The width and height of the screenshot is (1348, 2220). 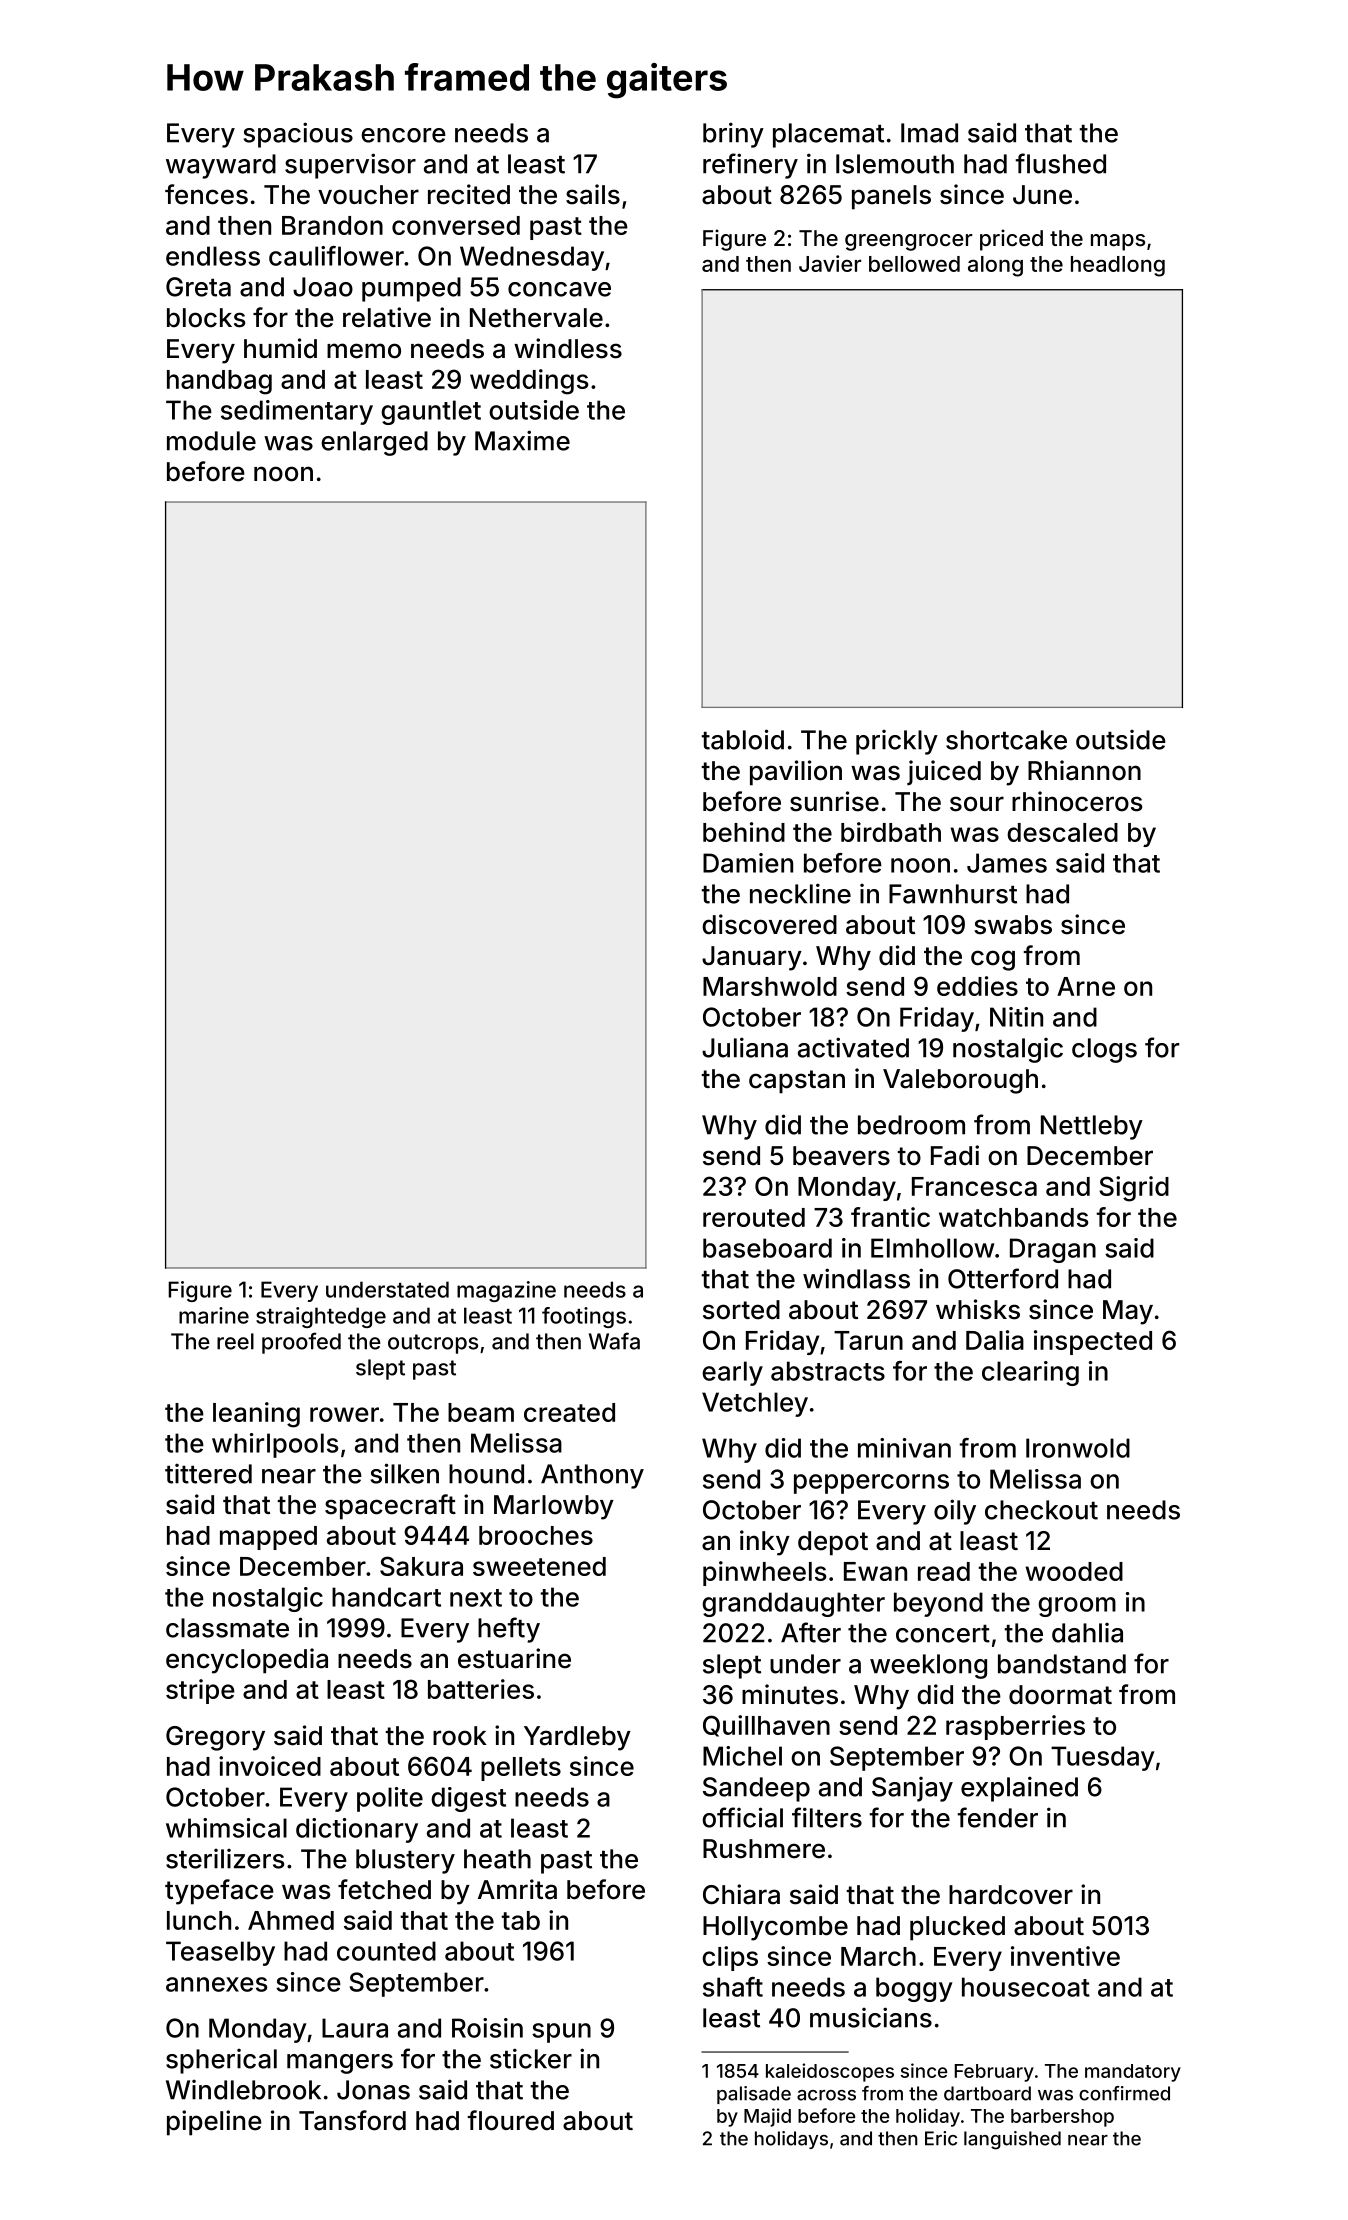 What do you see at coordinates (374, 443) in the screenshot?
I see `enlarged` at bounding box center [374, 443].
